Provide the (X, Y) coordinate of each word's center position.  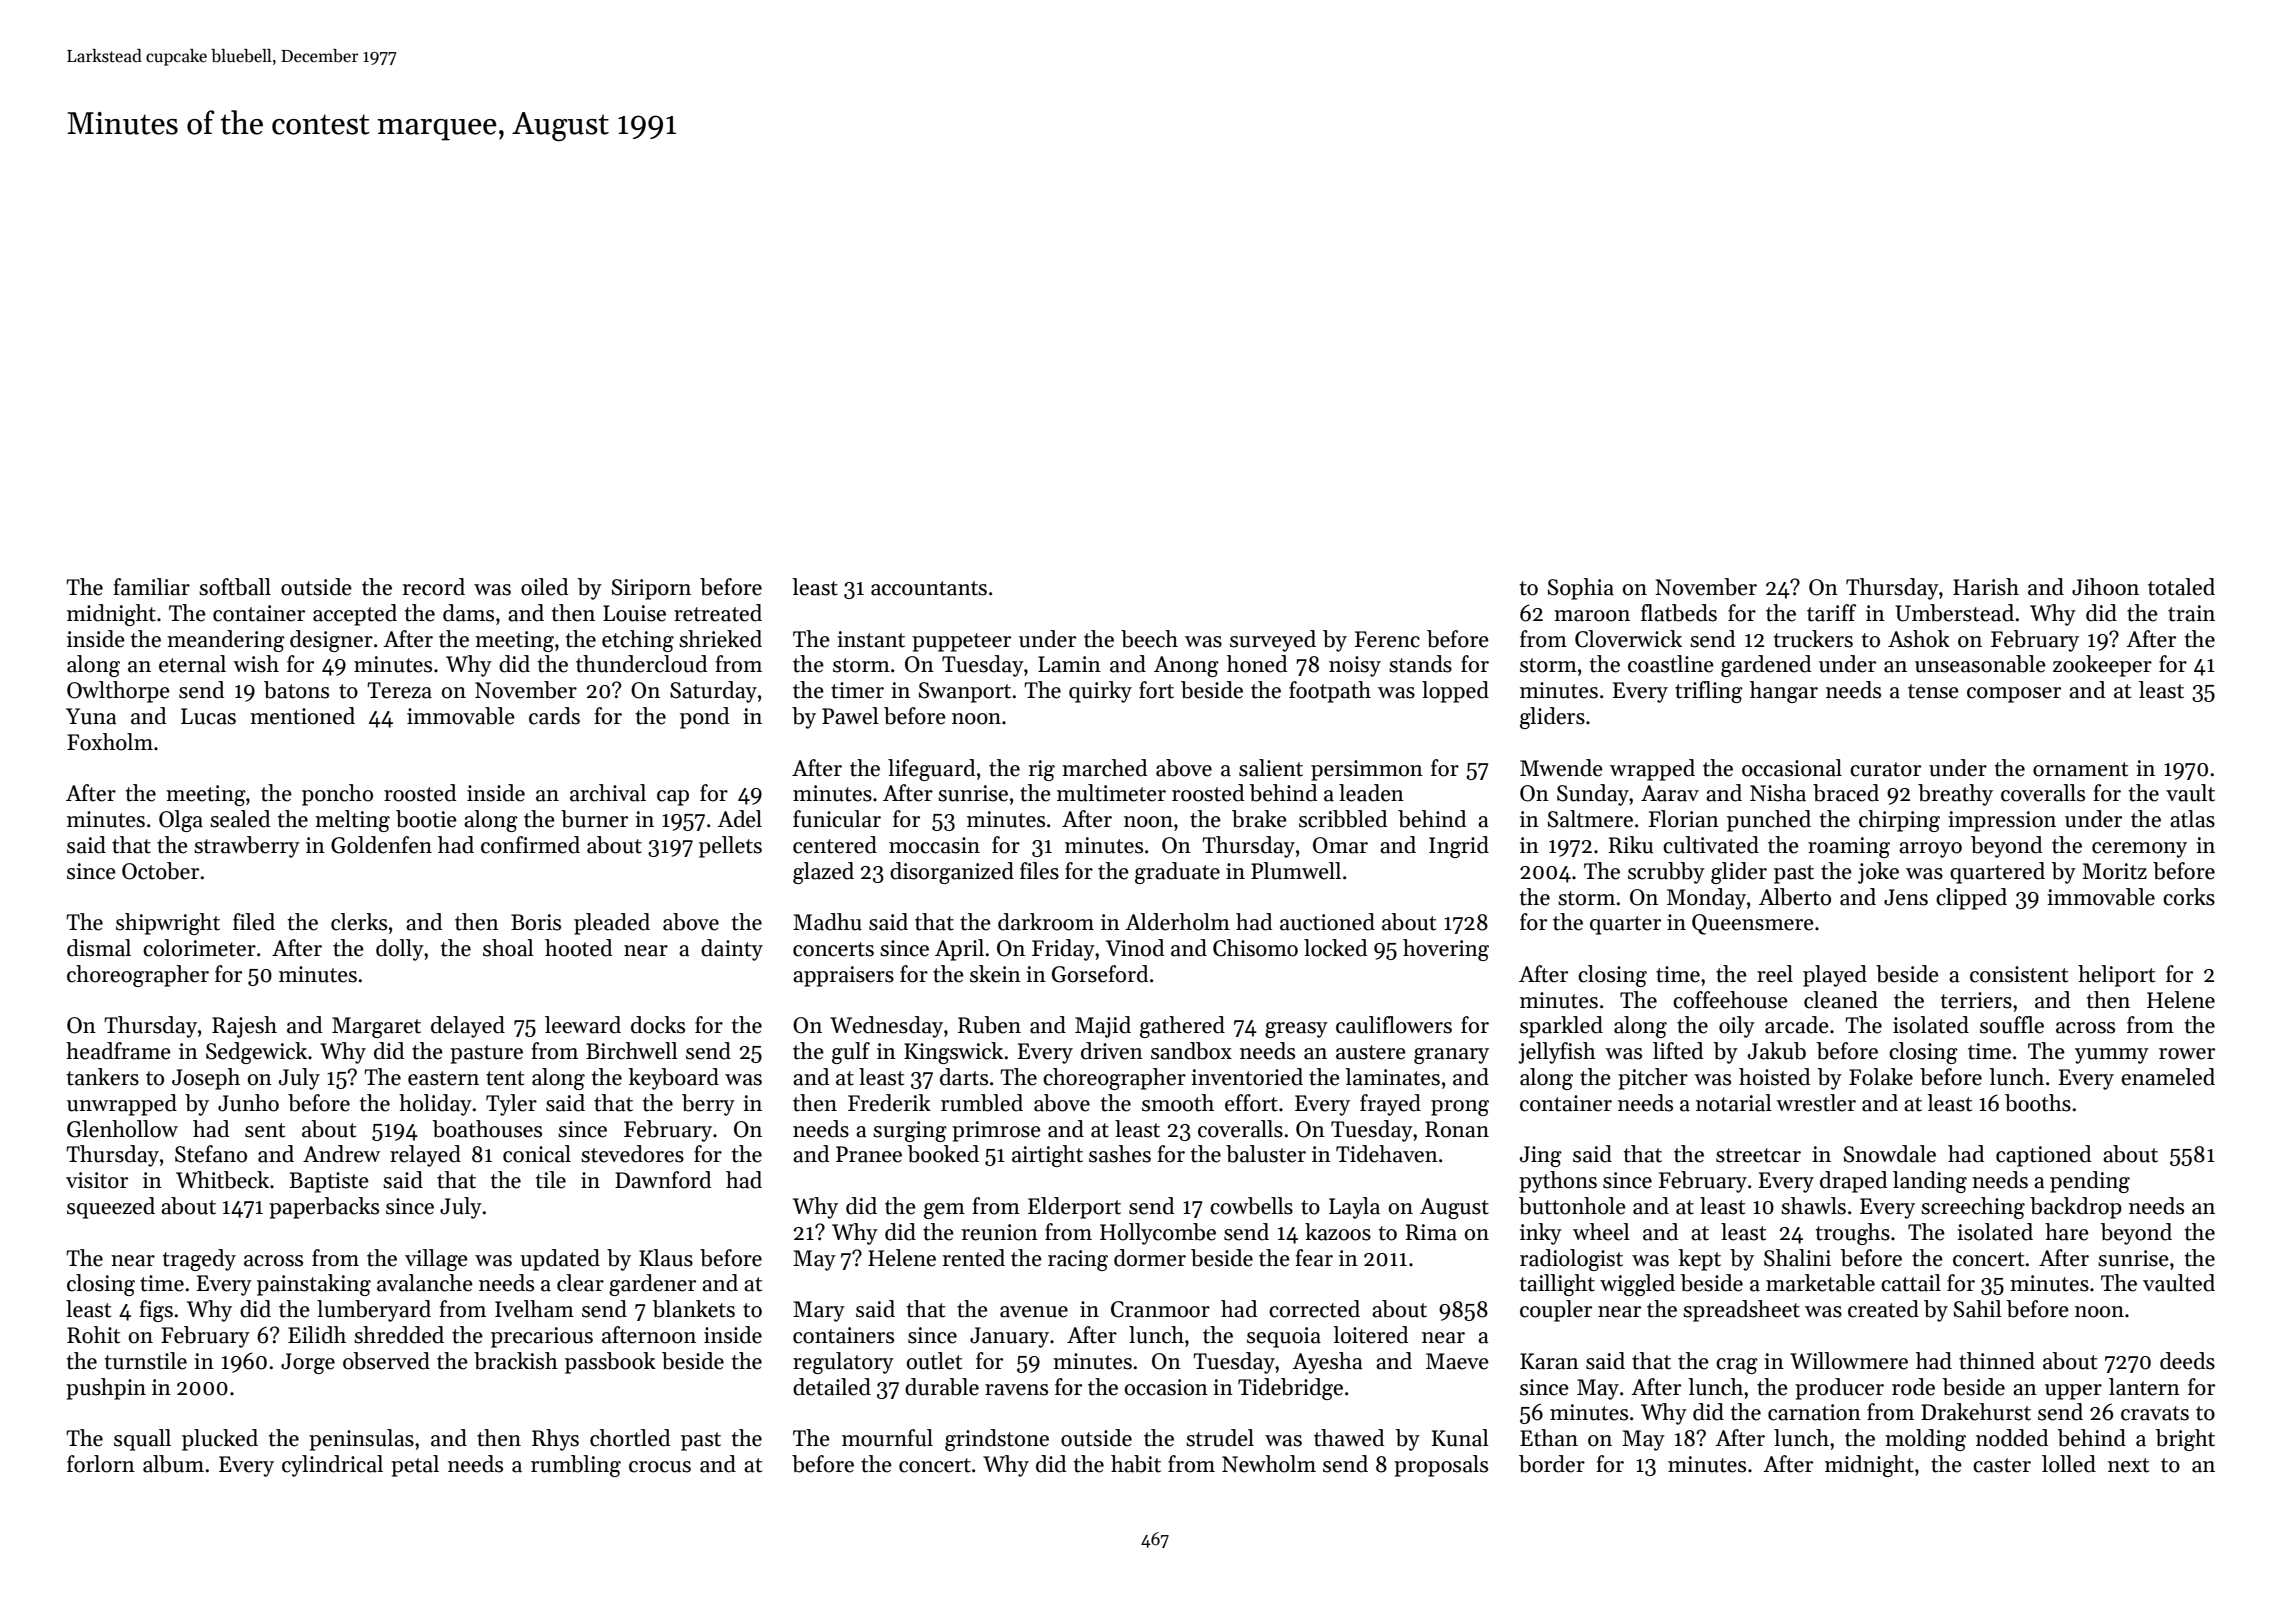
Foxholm (110, 742)
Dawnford (663, 1180)
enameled (2168, 1077)
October (160, 871)
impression (2002, 821)
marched (1104, 768)
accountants (929, 588)
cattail (1911, 1283)
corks (2189, 897)
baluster (1266, 1154)
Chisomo (1255, 948)
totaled (2181, 587)
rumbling (576, 1466)
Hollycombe (1158, 1234)
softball (235, 587)
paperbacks (324, 1208)
